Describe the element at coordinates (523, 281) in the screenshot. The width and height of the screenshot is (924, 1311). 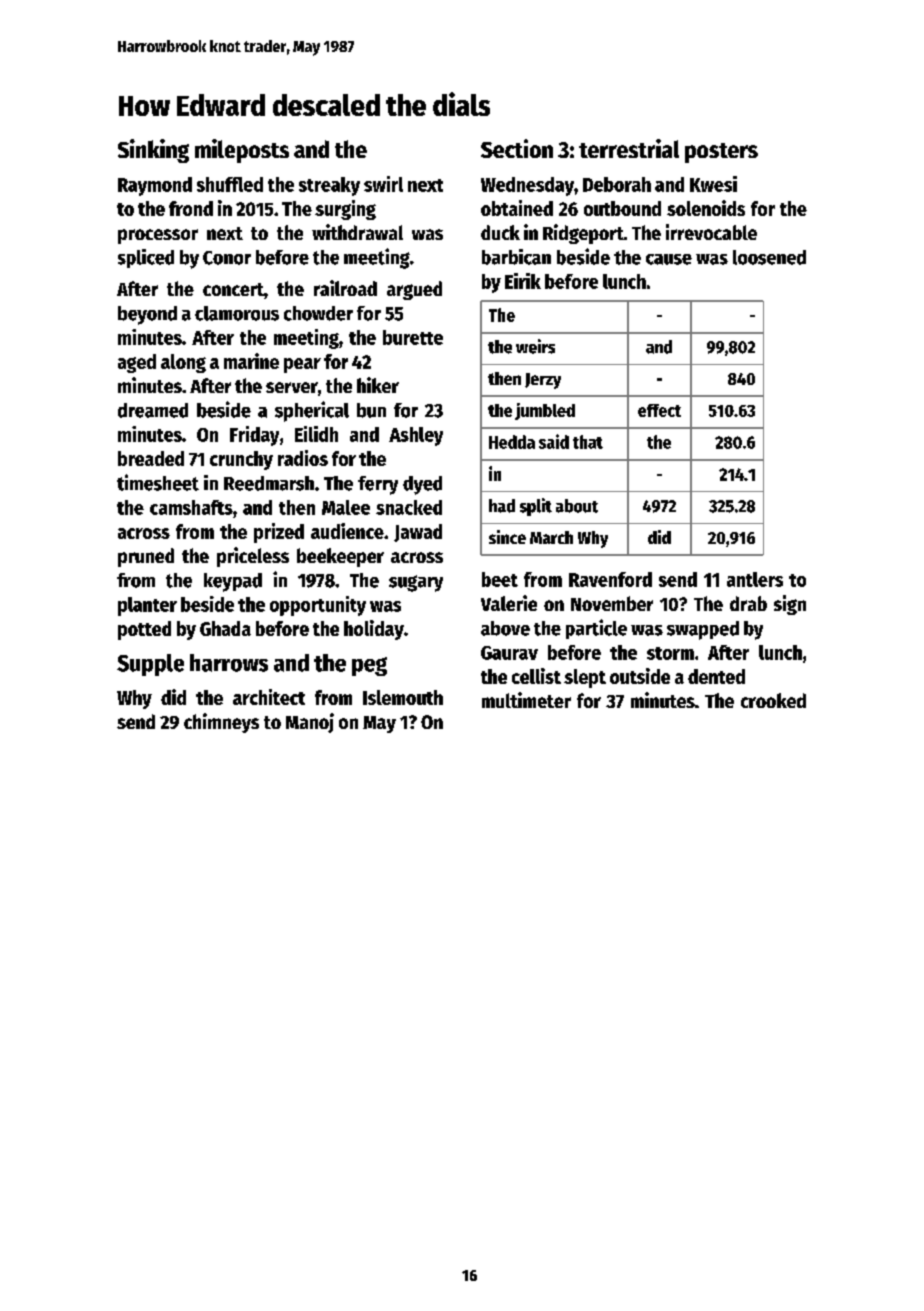
I see `Eirik` at that location.
